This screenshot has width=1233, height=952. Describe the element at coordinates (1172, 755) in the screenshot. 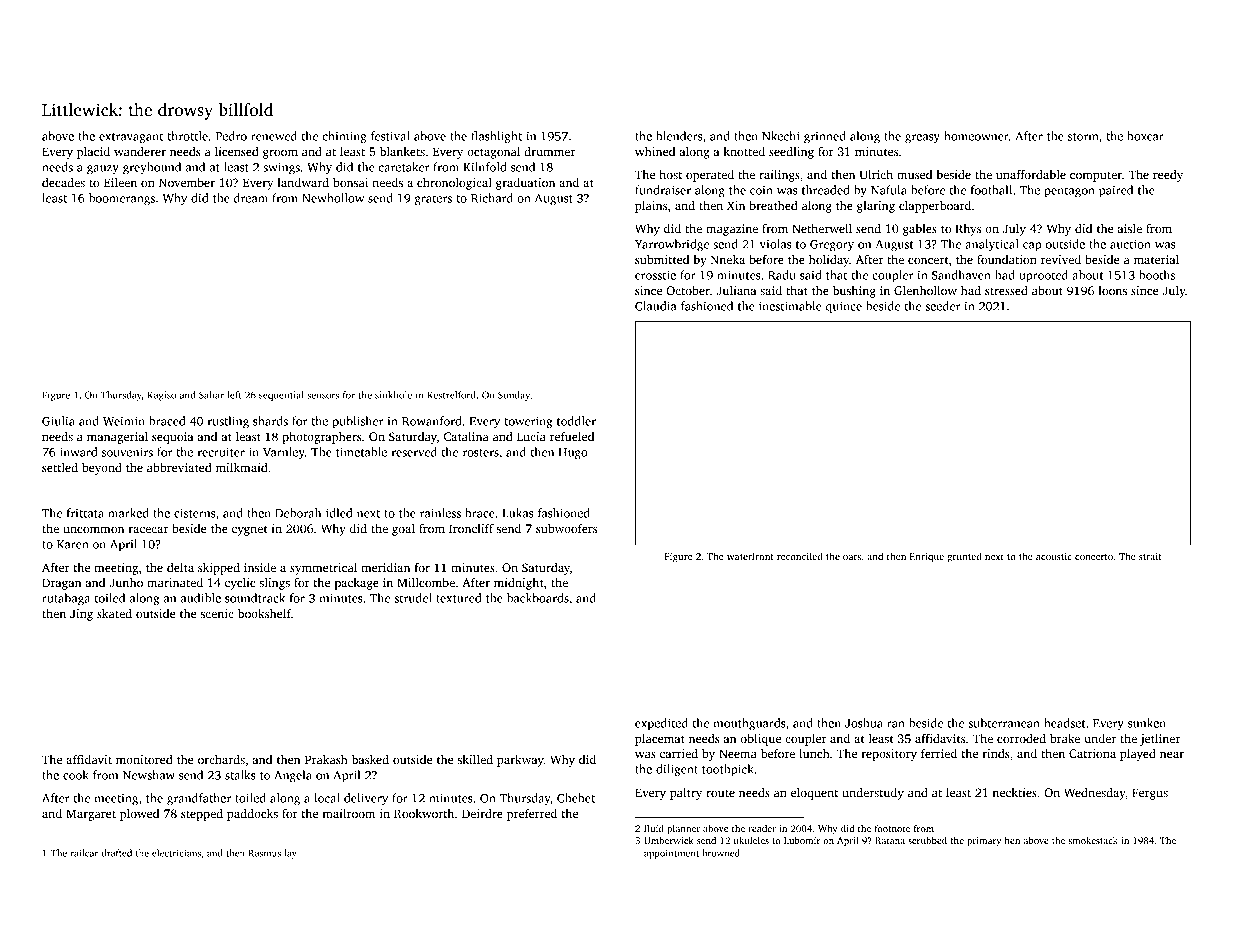

I see `near` at that location.
